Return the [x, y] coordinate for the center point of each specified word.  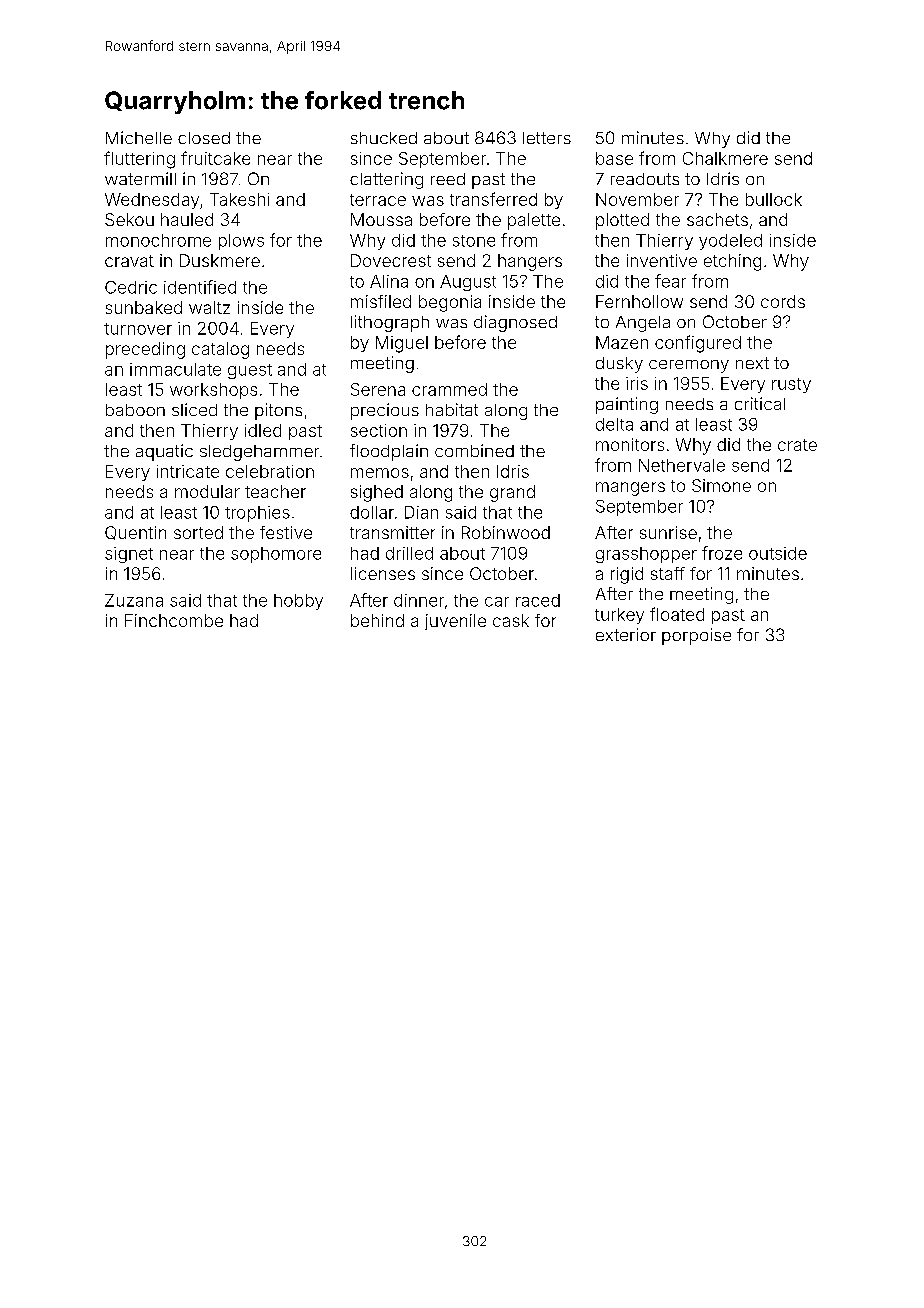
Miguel [402, 344]
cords [783, 301]
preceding [145, 350]
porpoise [696, 636]
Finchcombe [174, 620]
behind [377, 620]
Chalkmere [725, 158]
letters [547, 138]
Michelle [139, 137]
